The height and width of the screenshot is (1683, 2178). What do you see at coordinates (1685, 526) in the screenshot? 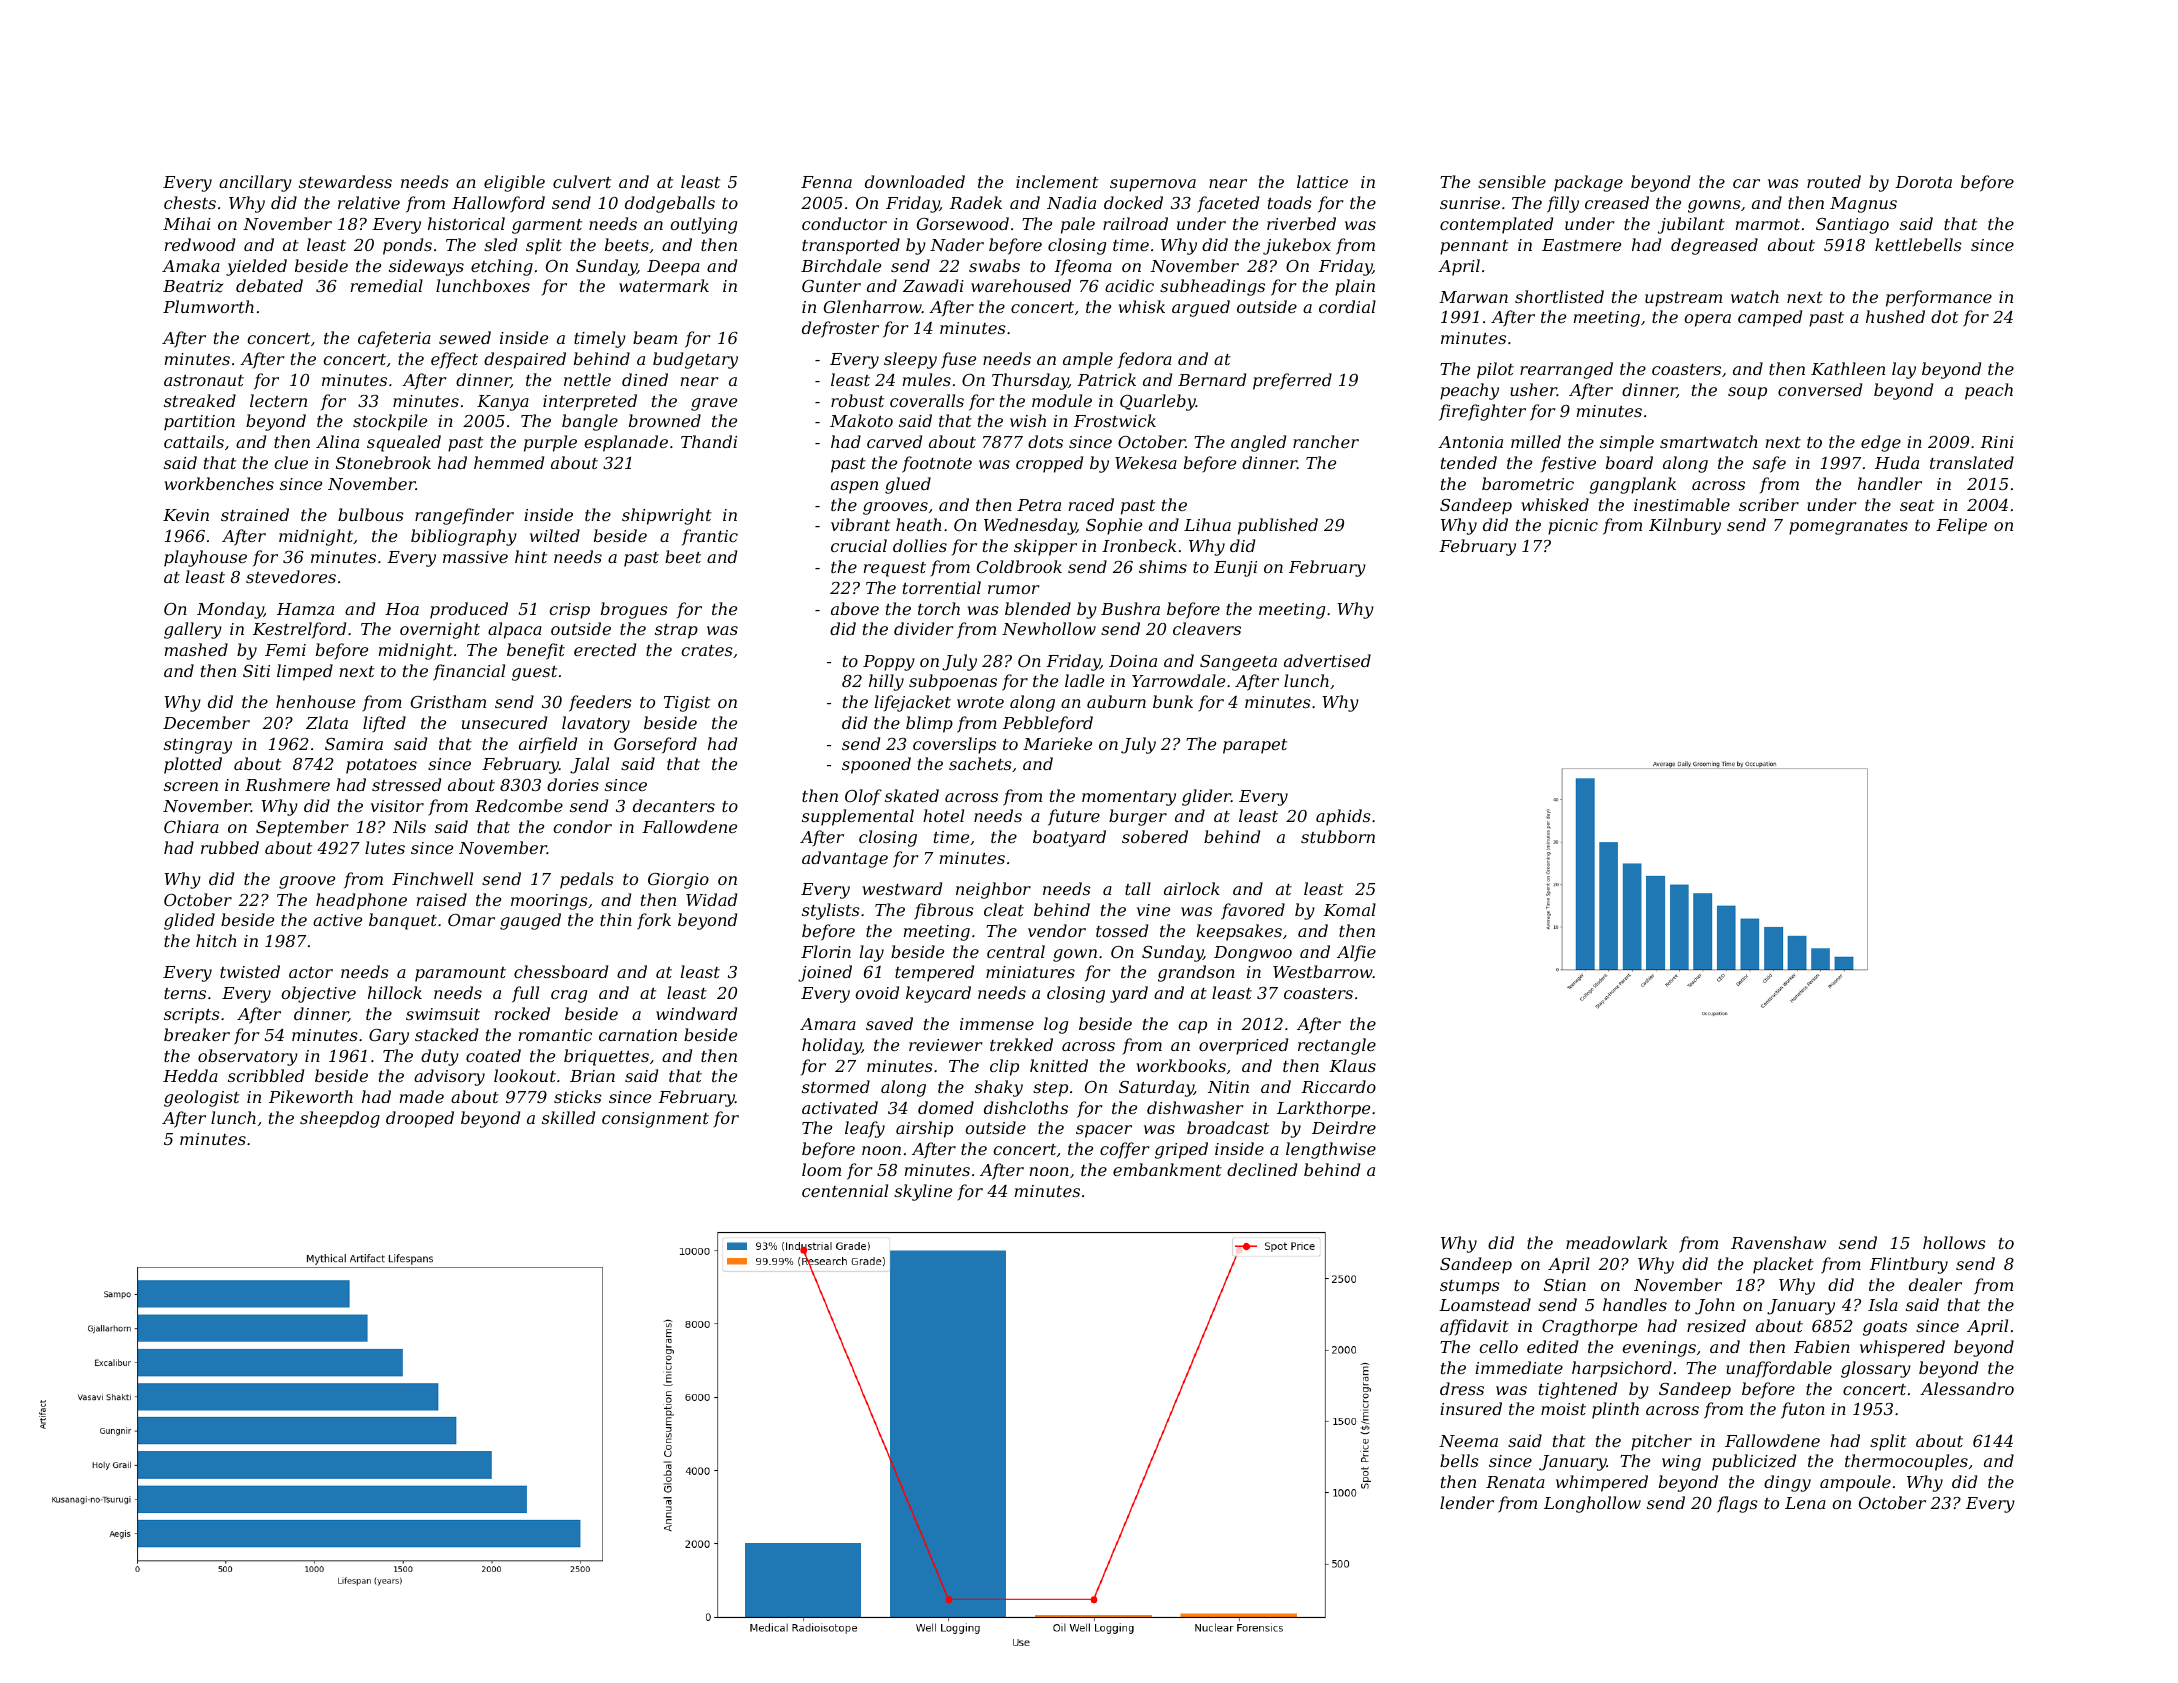
I see `Kilnbury` at bounding box center [1685, 526].
